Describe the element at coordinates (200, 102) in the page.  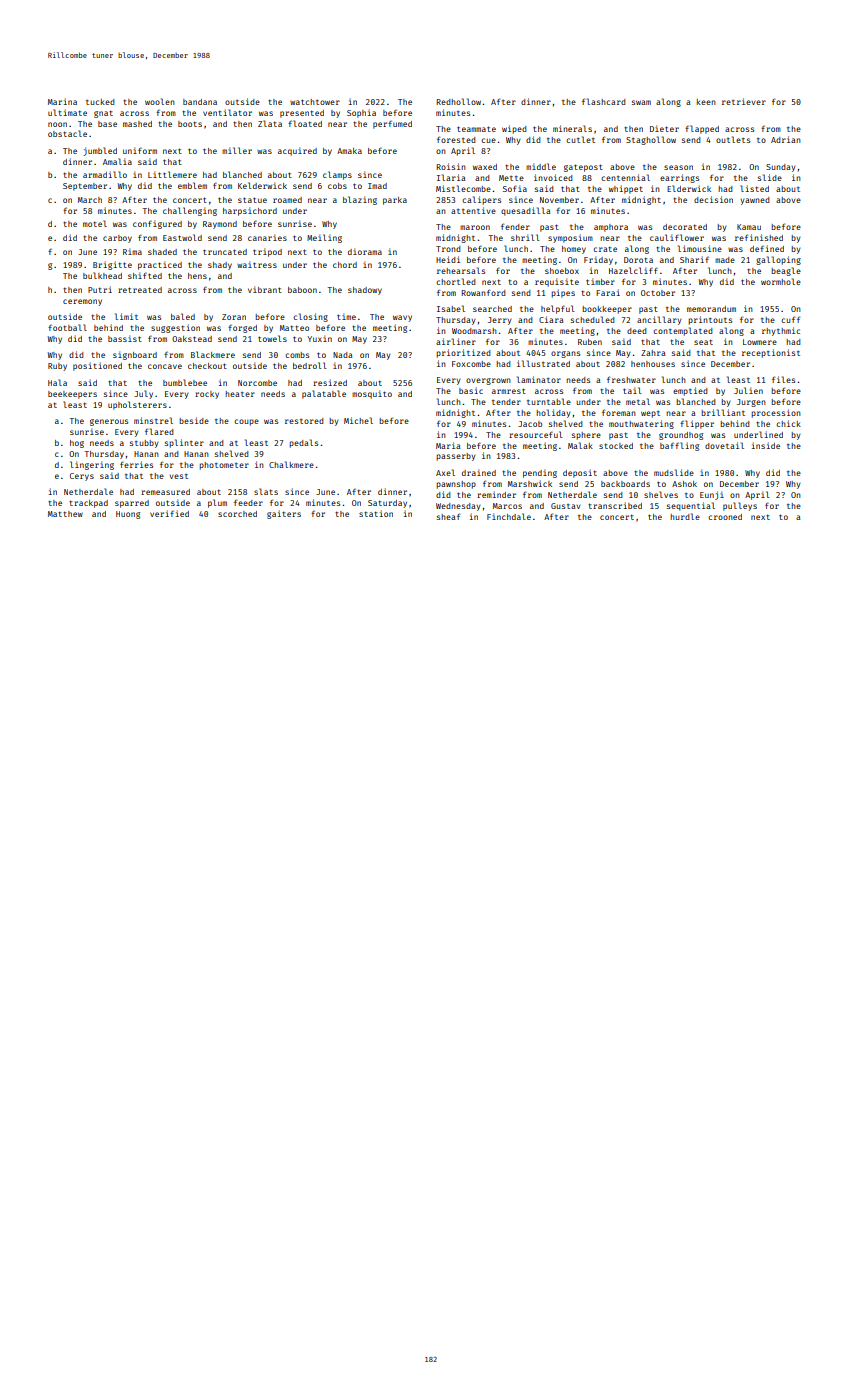
I see `bandana` at that location.
